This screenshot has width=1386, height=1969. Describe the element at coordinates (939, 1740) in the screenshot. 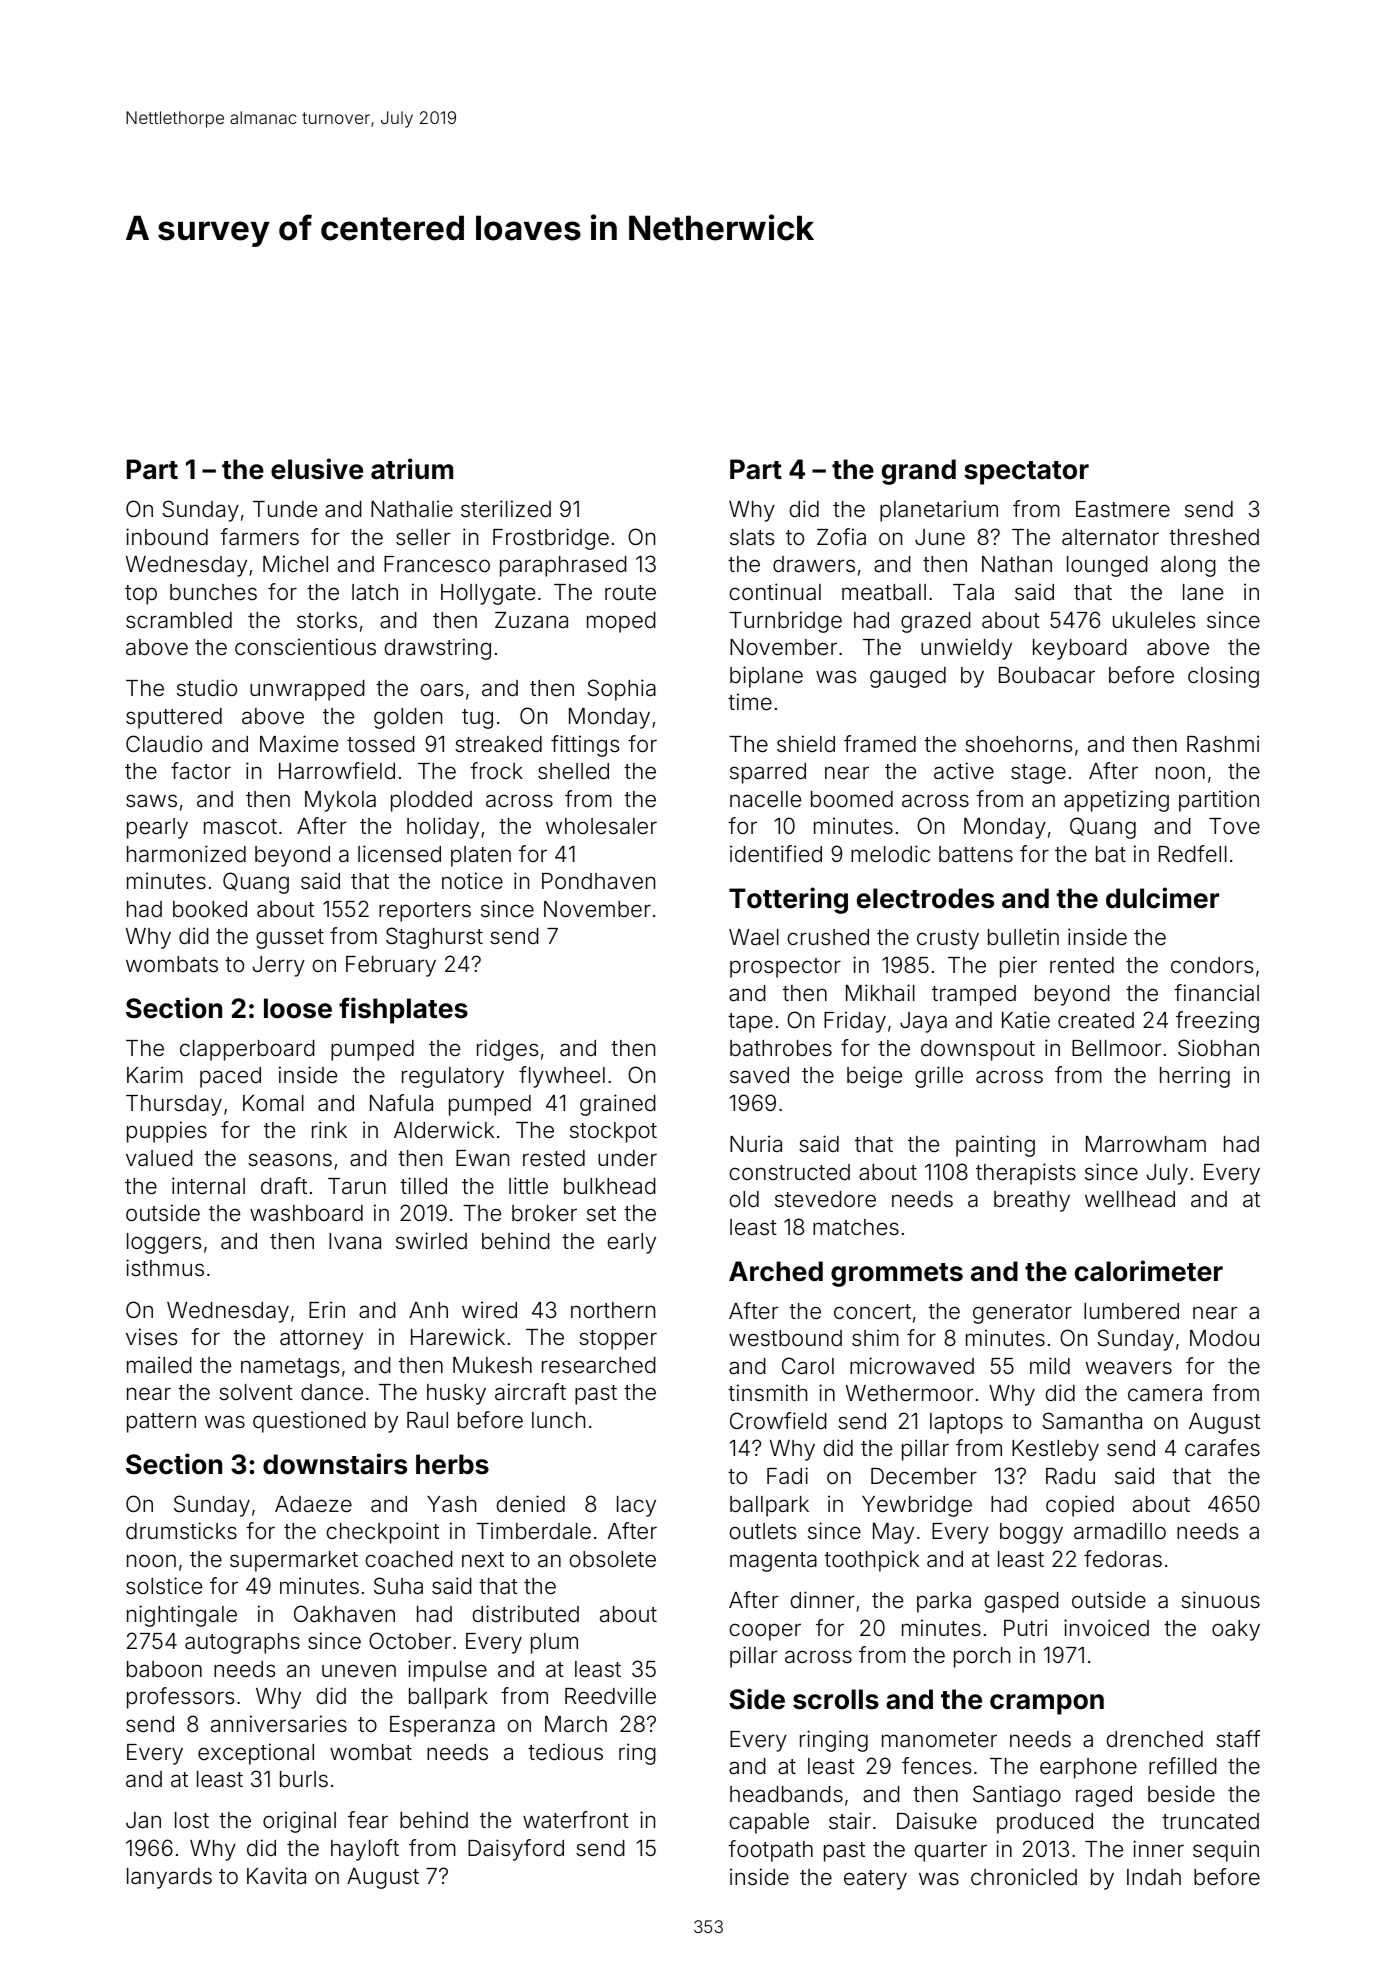

I see `manometer` at that location.
